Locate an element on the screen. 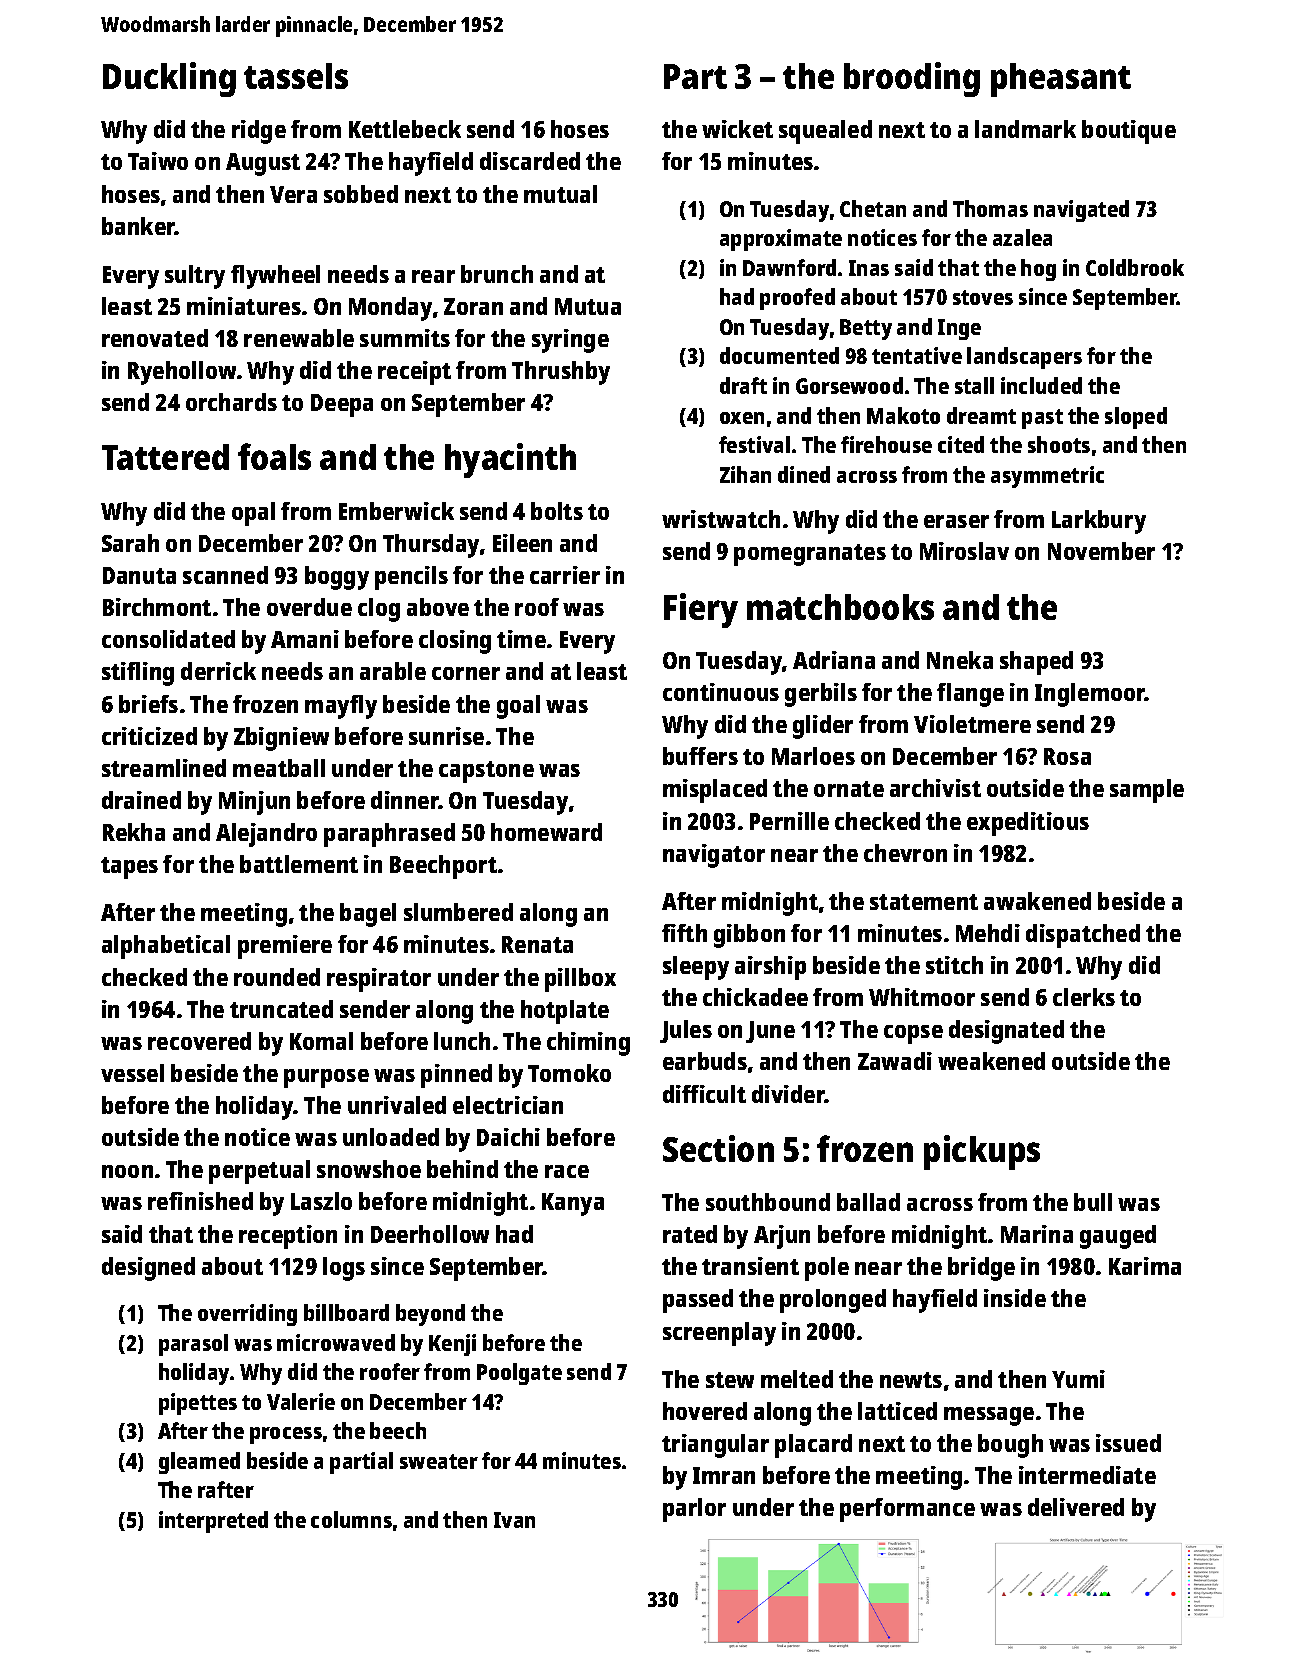  Fiery is located at coordinates (701, 610).
